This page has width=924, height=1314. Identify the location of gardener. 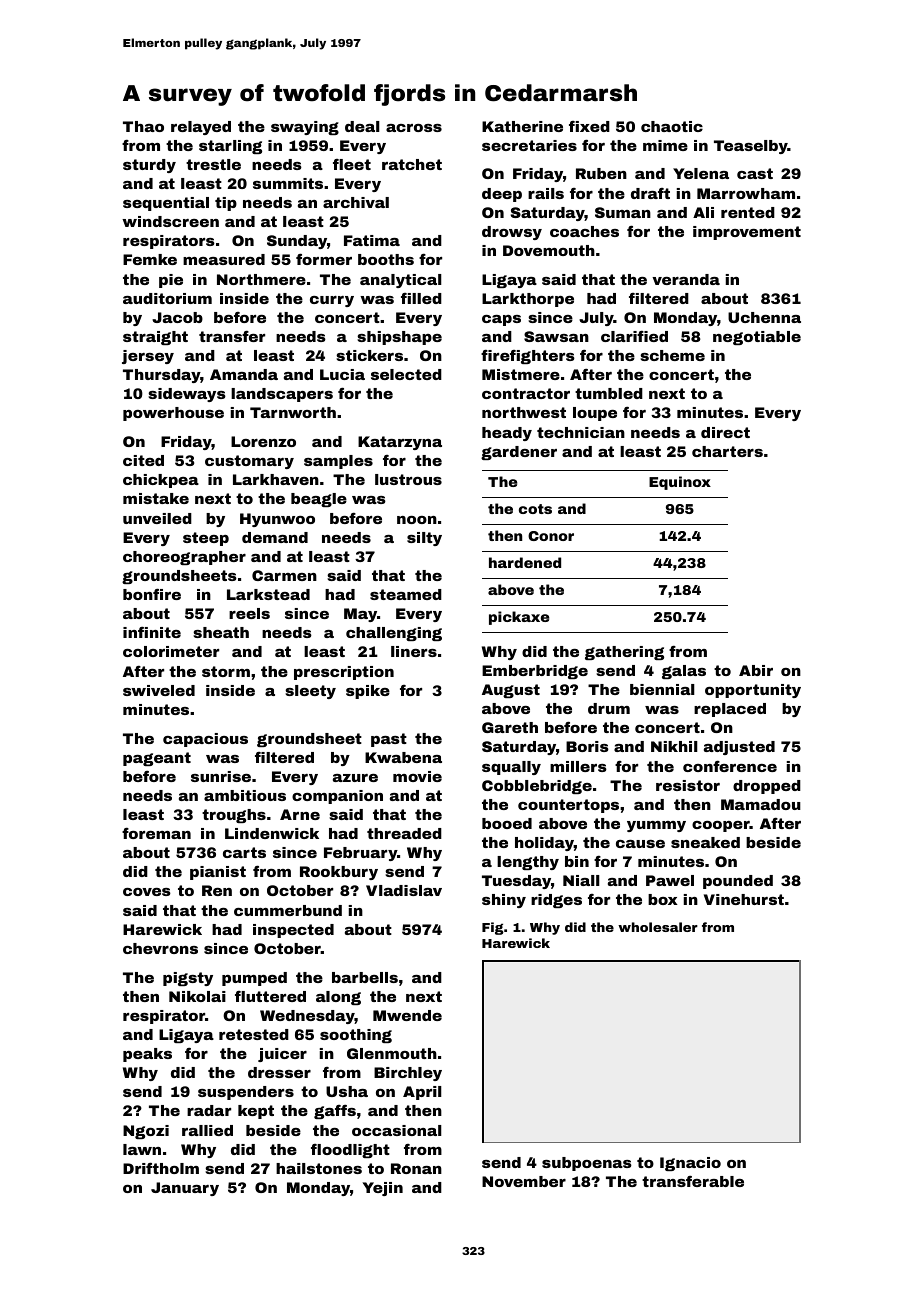
(519, 453).
